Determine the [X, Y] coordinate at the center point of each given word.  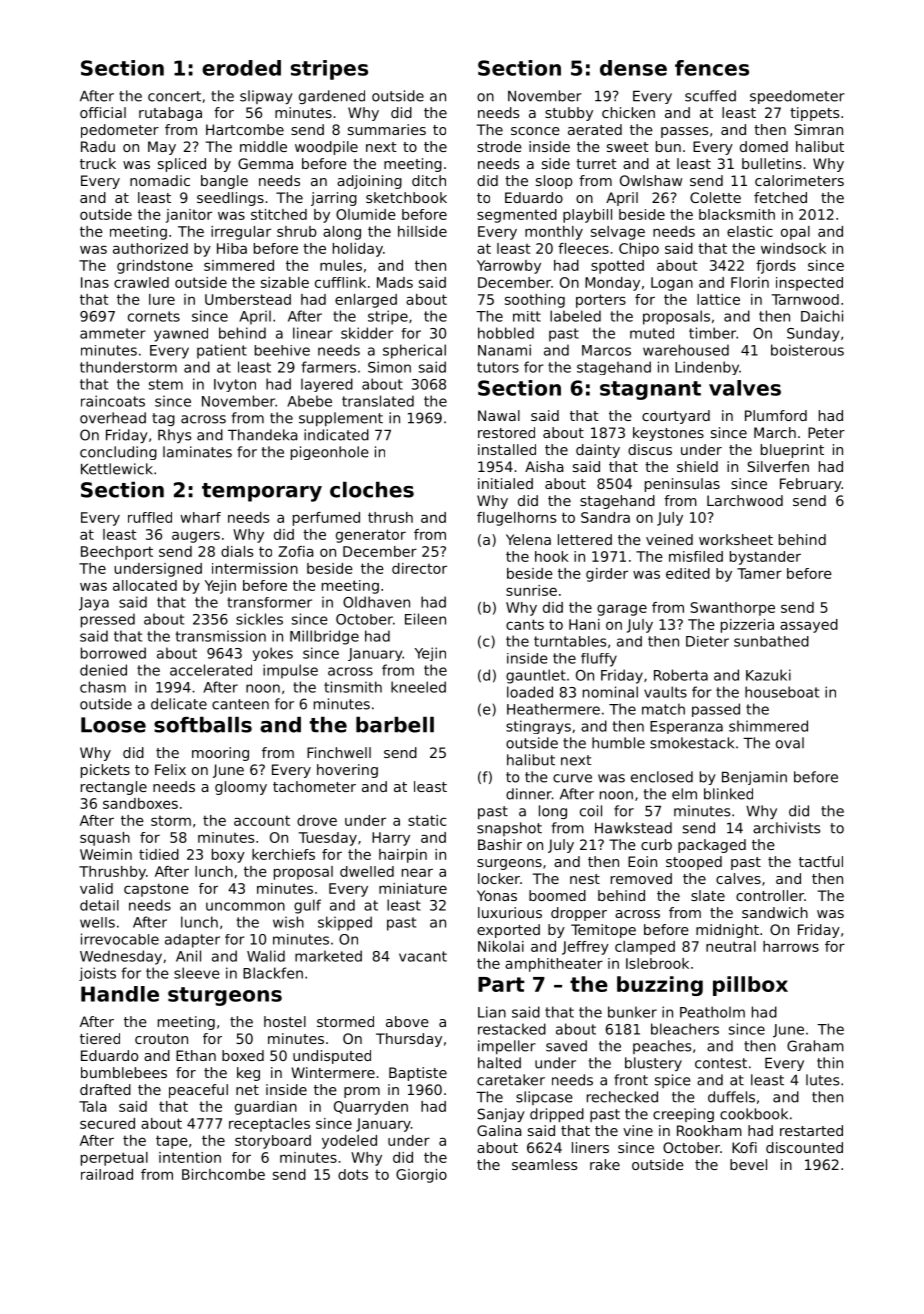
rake [605, 1164]
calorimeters [799, 180]
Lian [492, 1012]
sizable [285, 282]
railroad [107, 1174]
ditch [429, 180]
